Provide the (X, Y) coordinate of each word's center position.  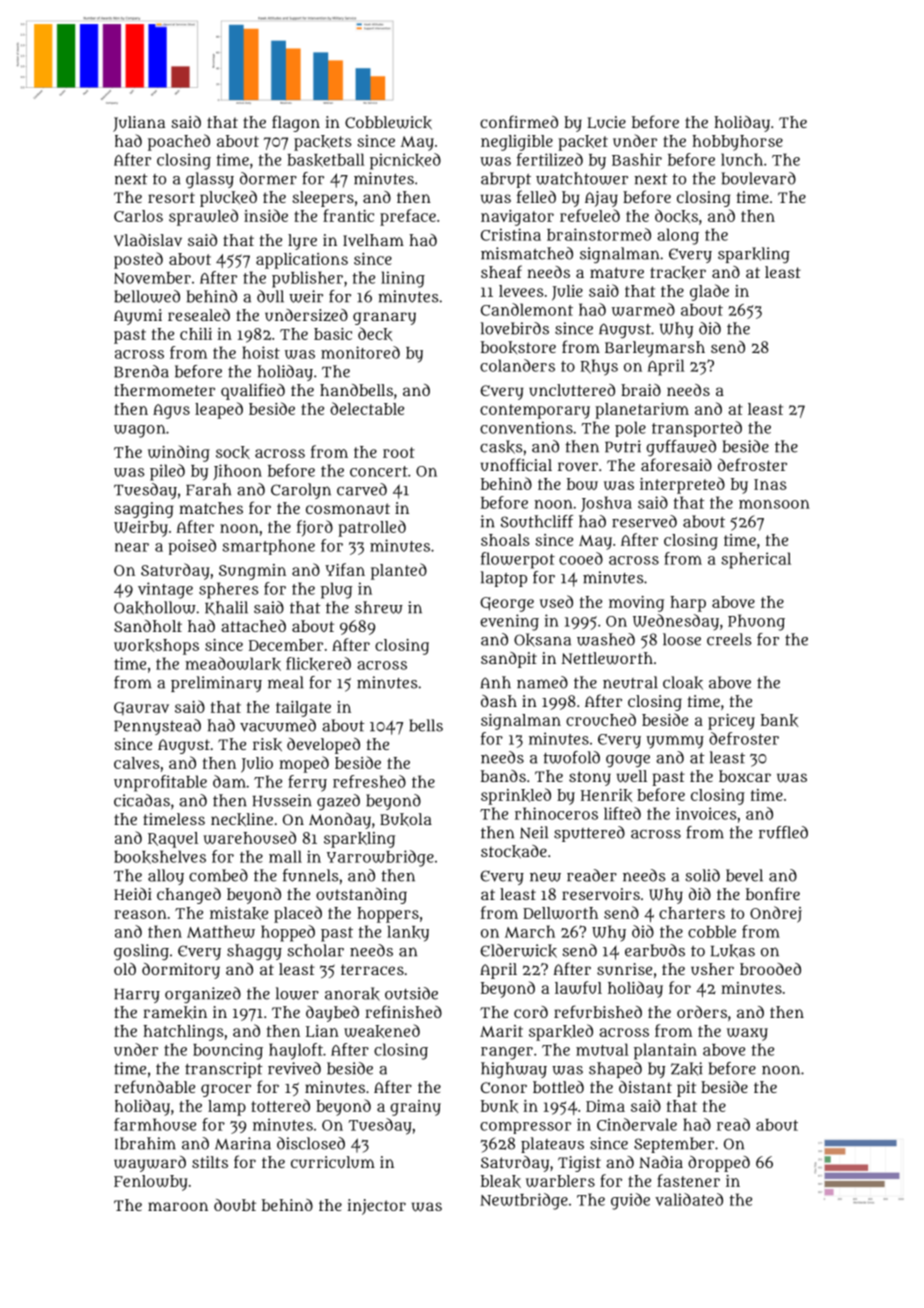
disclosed (311, 1143)
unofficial (516, 464)
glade (709, 292)
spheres (229, 590)
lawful (578, 987)
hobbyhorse (737, 143)
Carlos (138, 216)
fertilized (550, 159)
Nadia (661, 1162)
